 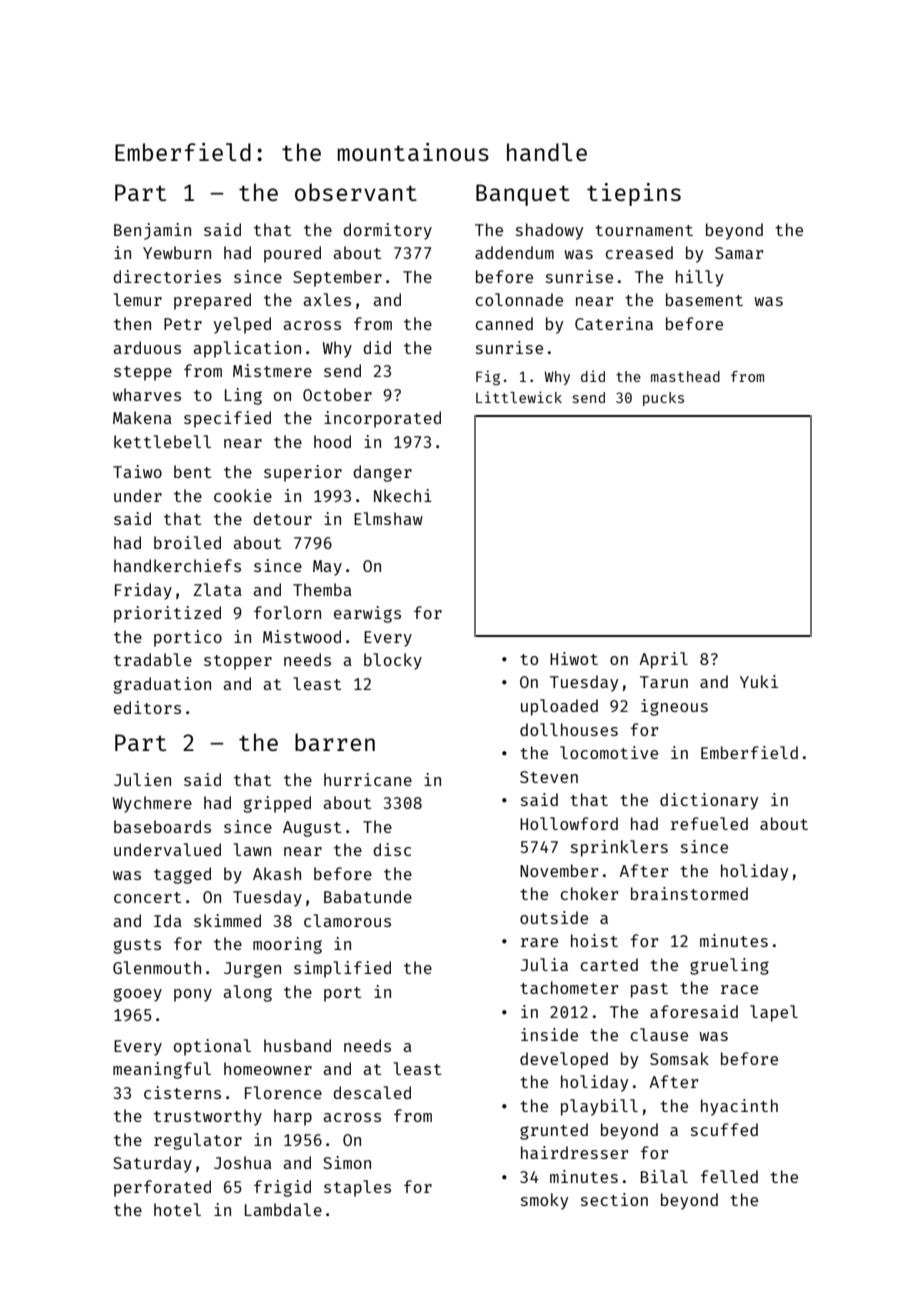 I want to click on hyacinth, so click(x=739, y=1107).
